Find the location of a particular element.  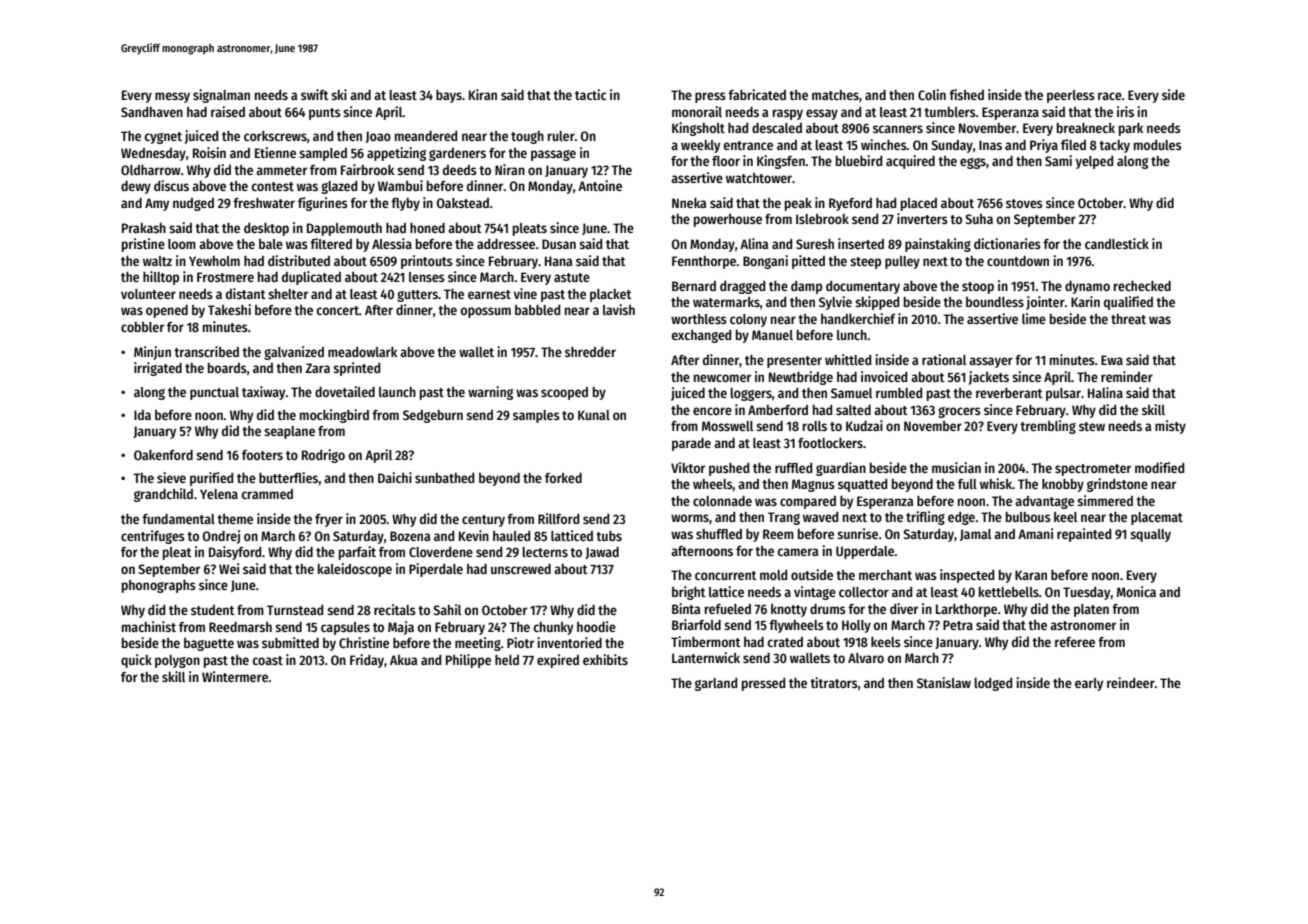

encore is located at coordinates (712, 411).
